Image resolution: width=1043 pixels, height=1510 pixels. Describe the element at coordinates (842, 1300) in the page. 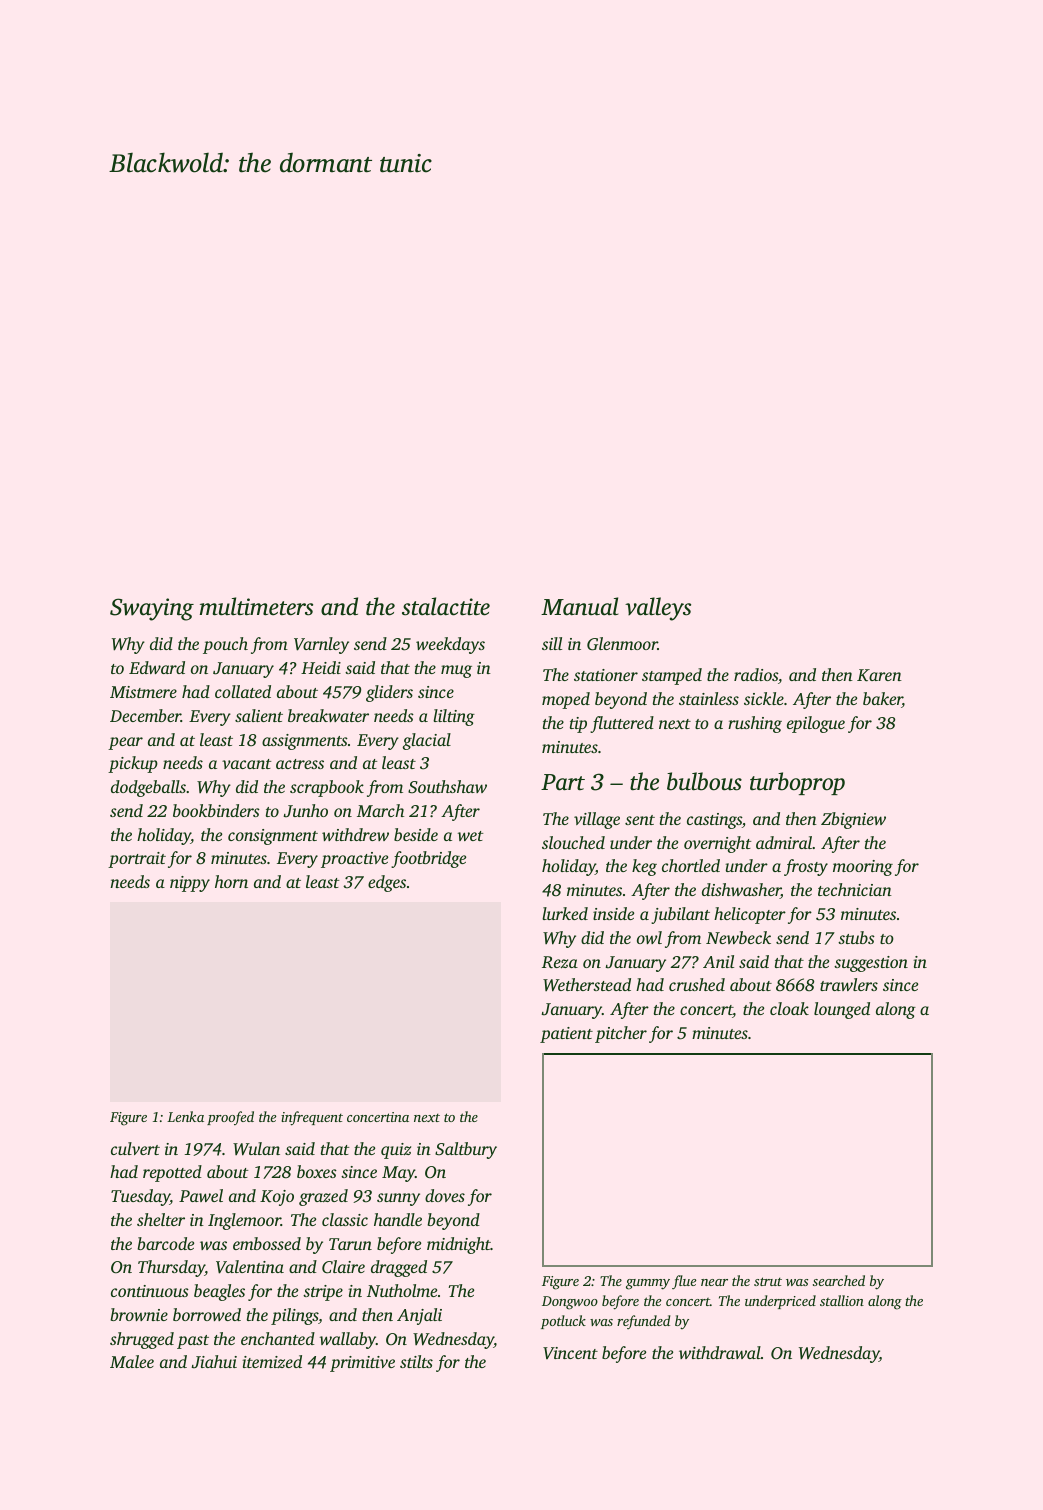

I see `stallion` at that location.
